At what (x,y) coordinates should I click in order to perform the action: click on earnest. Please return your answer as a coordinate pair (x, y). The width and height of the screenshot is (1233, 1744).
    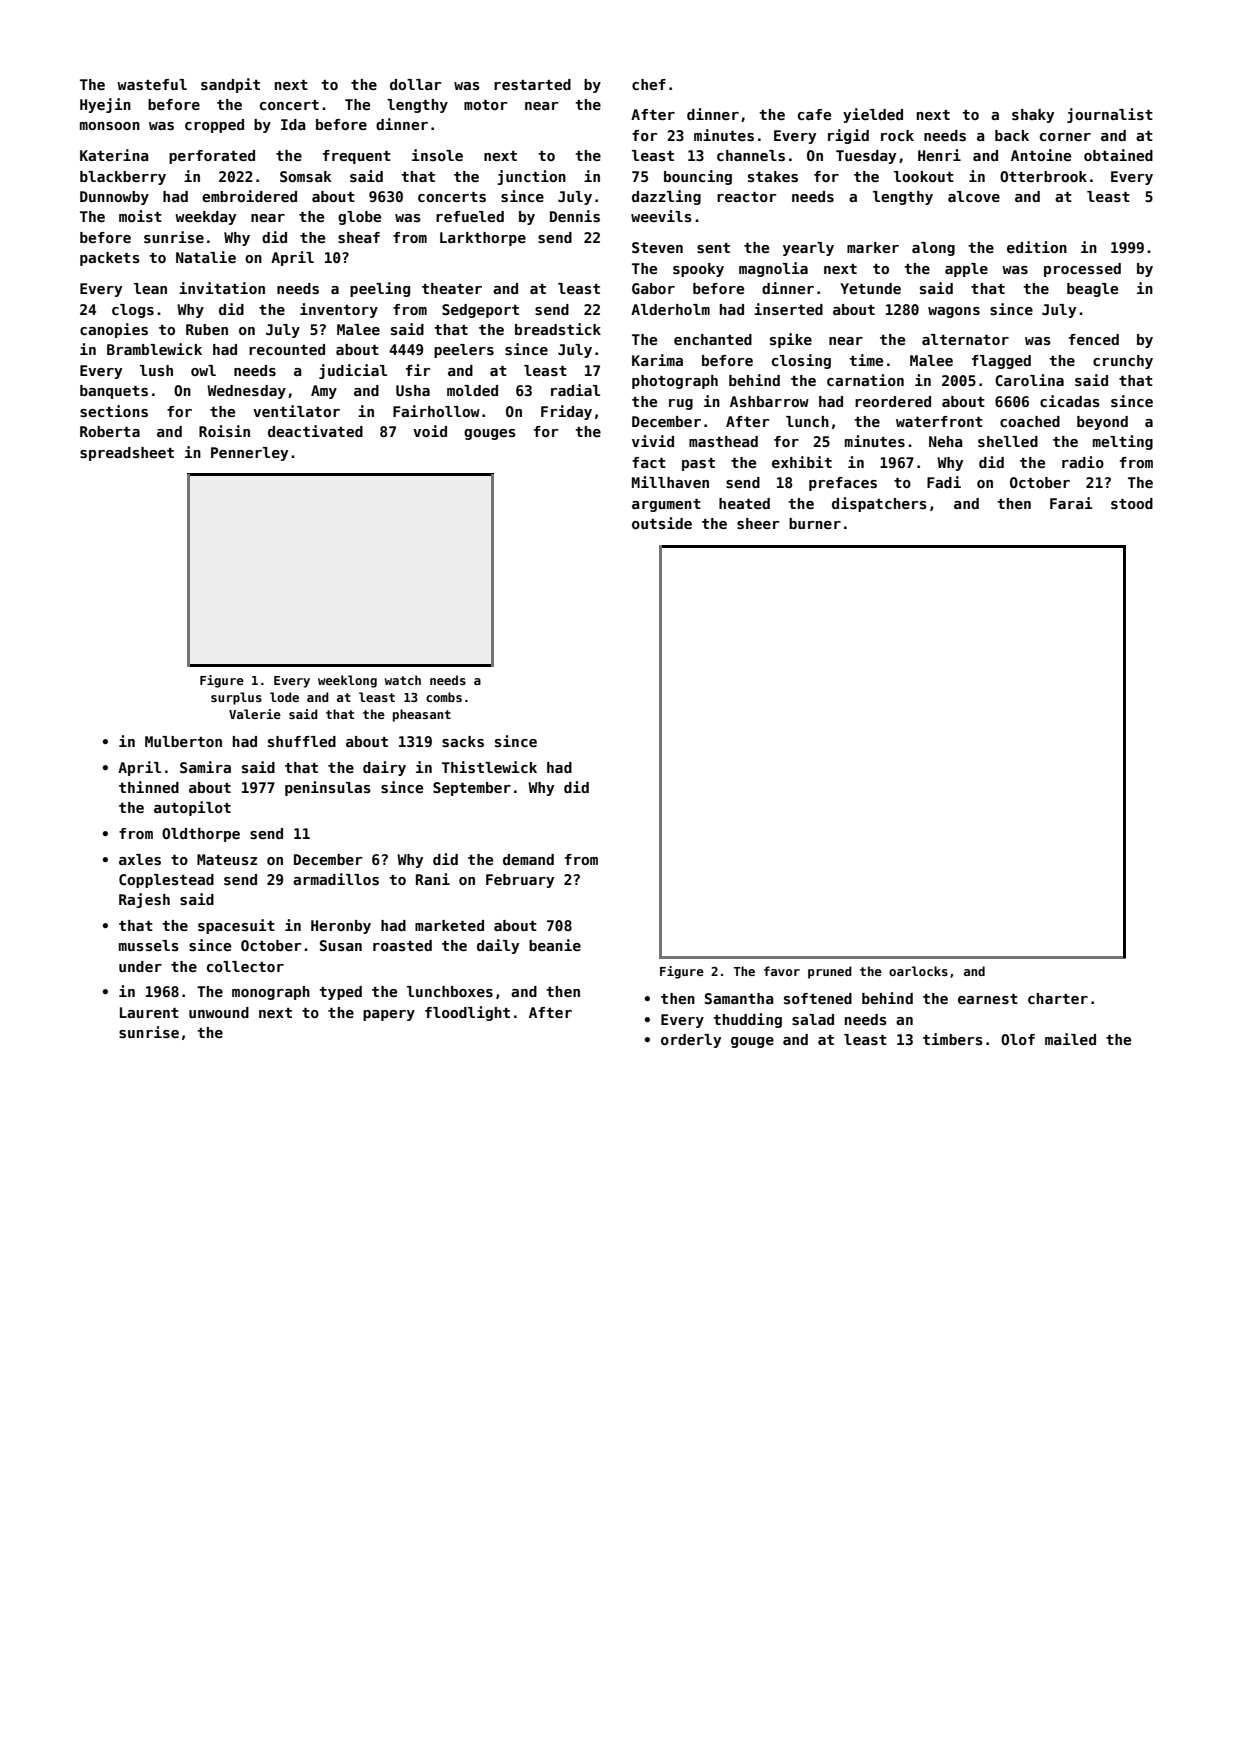
    Looking at the image, I should click on (988, 999).
